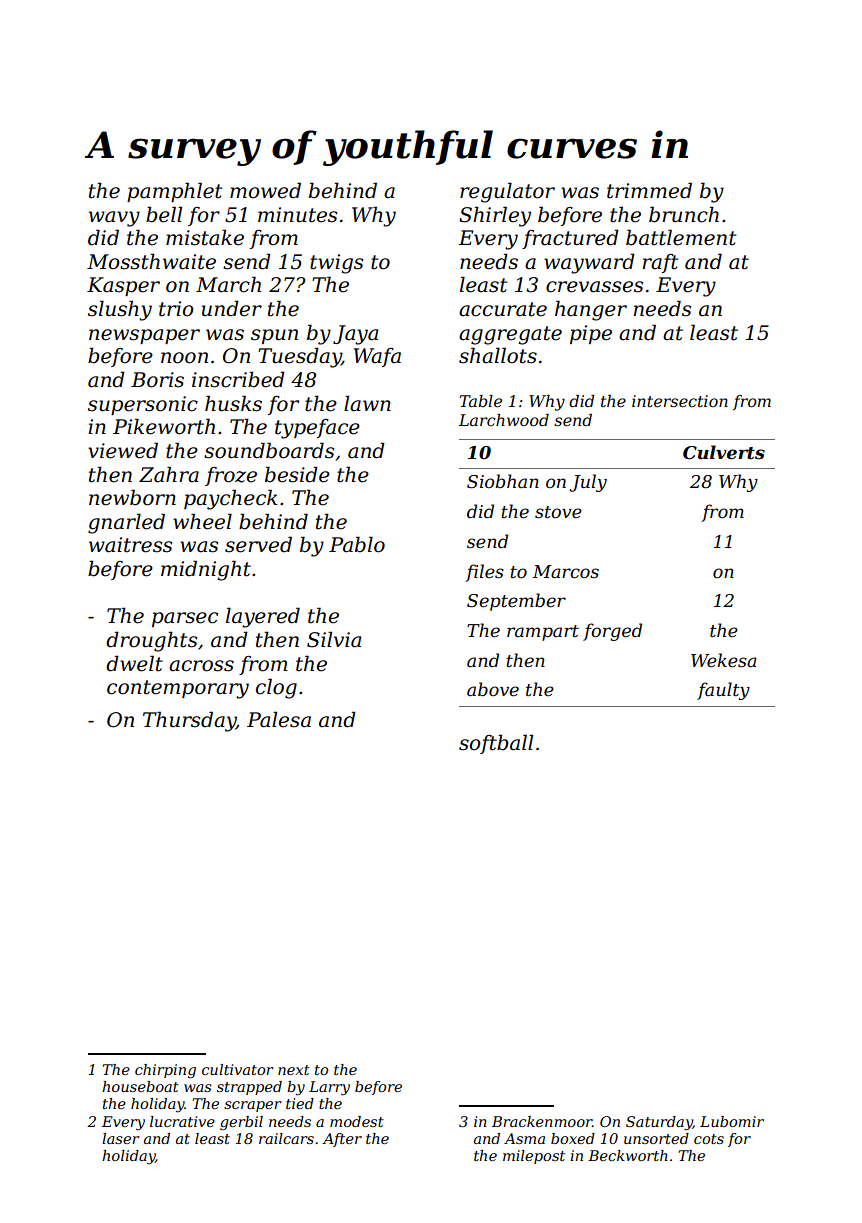  What do you see at coordinates (732, 1121) in the page?
I see `Lubomir` at bounding box center [732, 1121].
